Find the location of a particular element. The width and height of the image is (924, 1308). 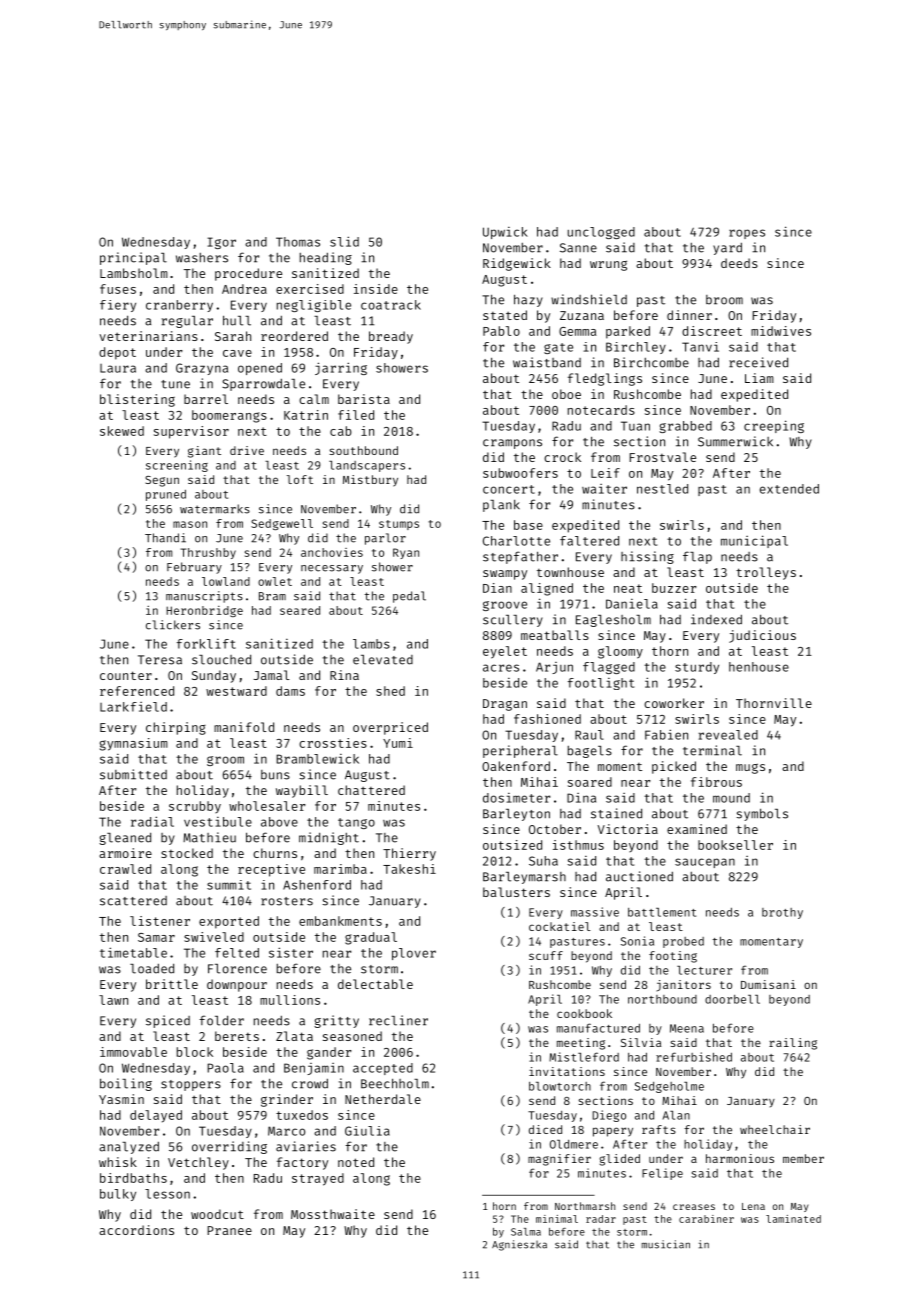

Thandi is located at coordinates (165, 538).
